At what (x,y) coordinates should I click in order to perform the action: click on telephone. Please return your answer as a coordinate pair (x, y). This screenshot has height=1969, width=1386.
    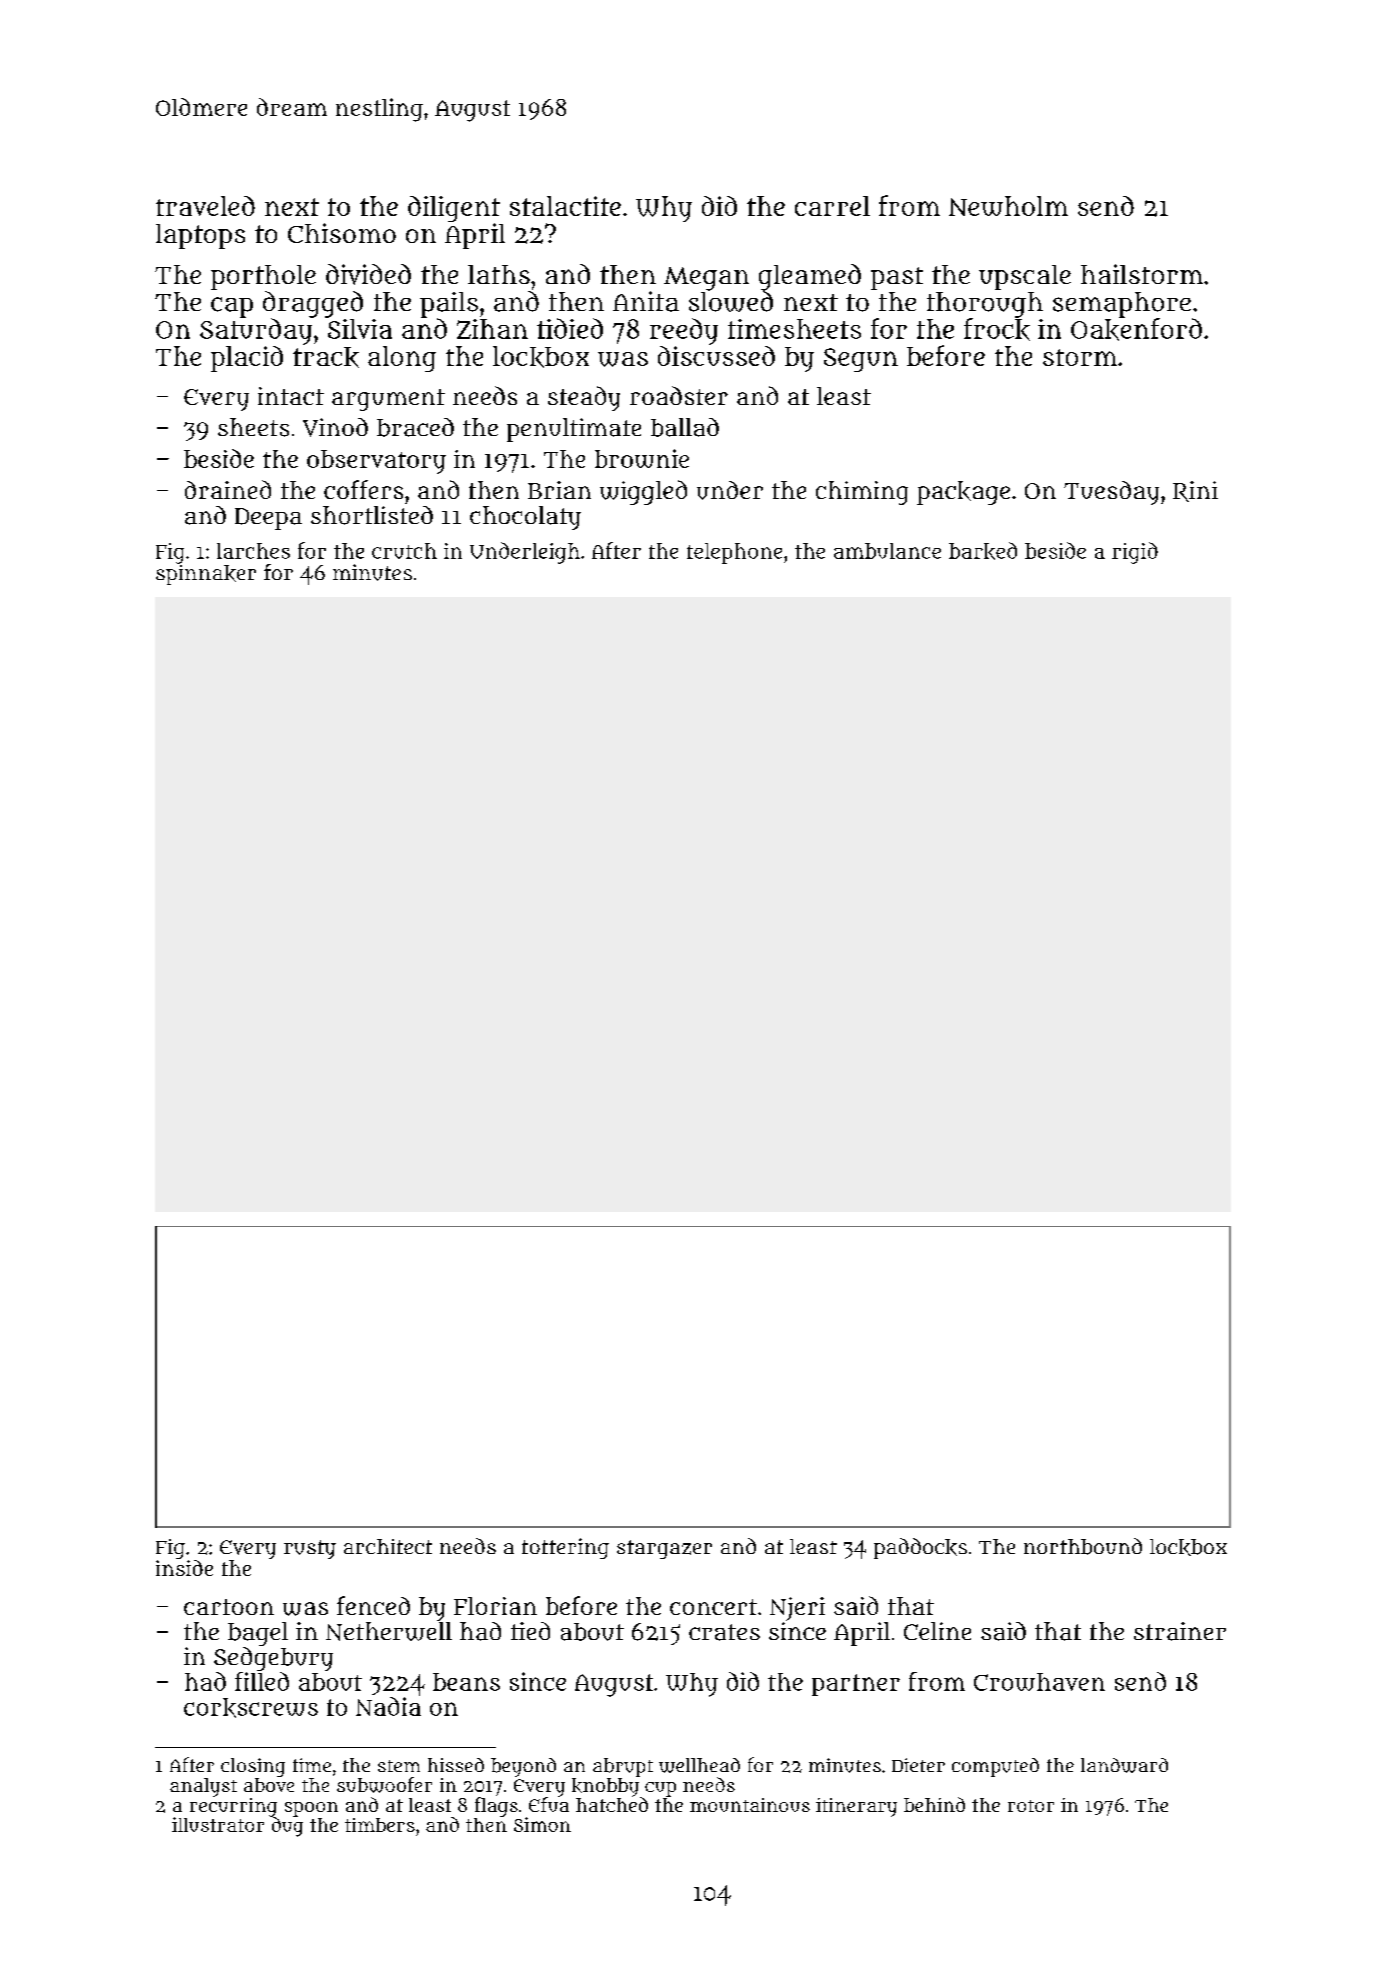
    Looking at the image, I should click on (734, 553).
